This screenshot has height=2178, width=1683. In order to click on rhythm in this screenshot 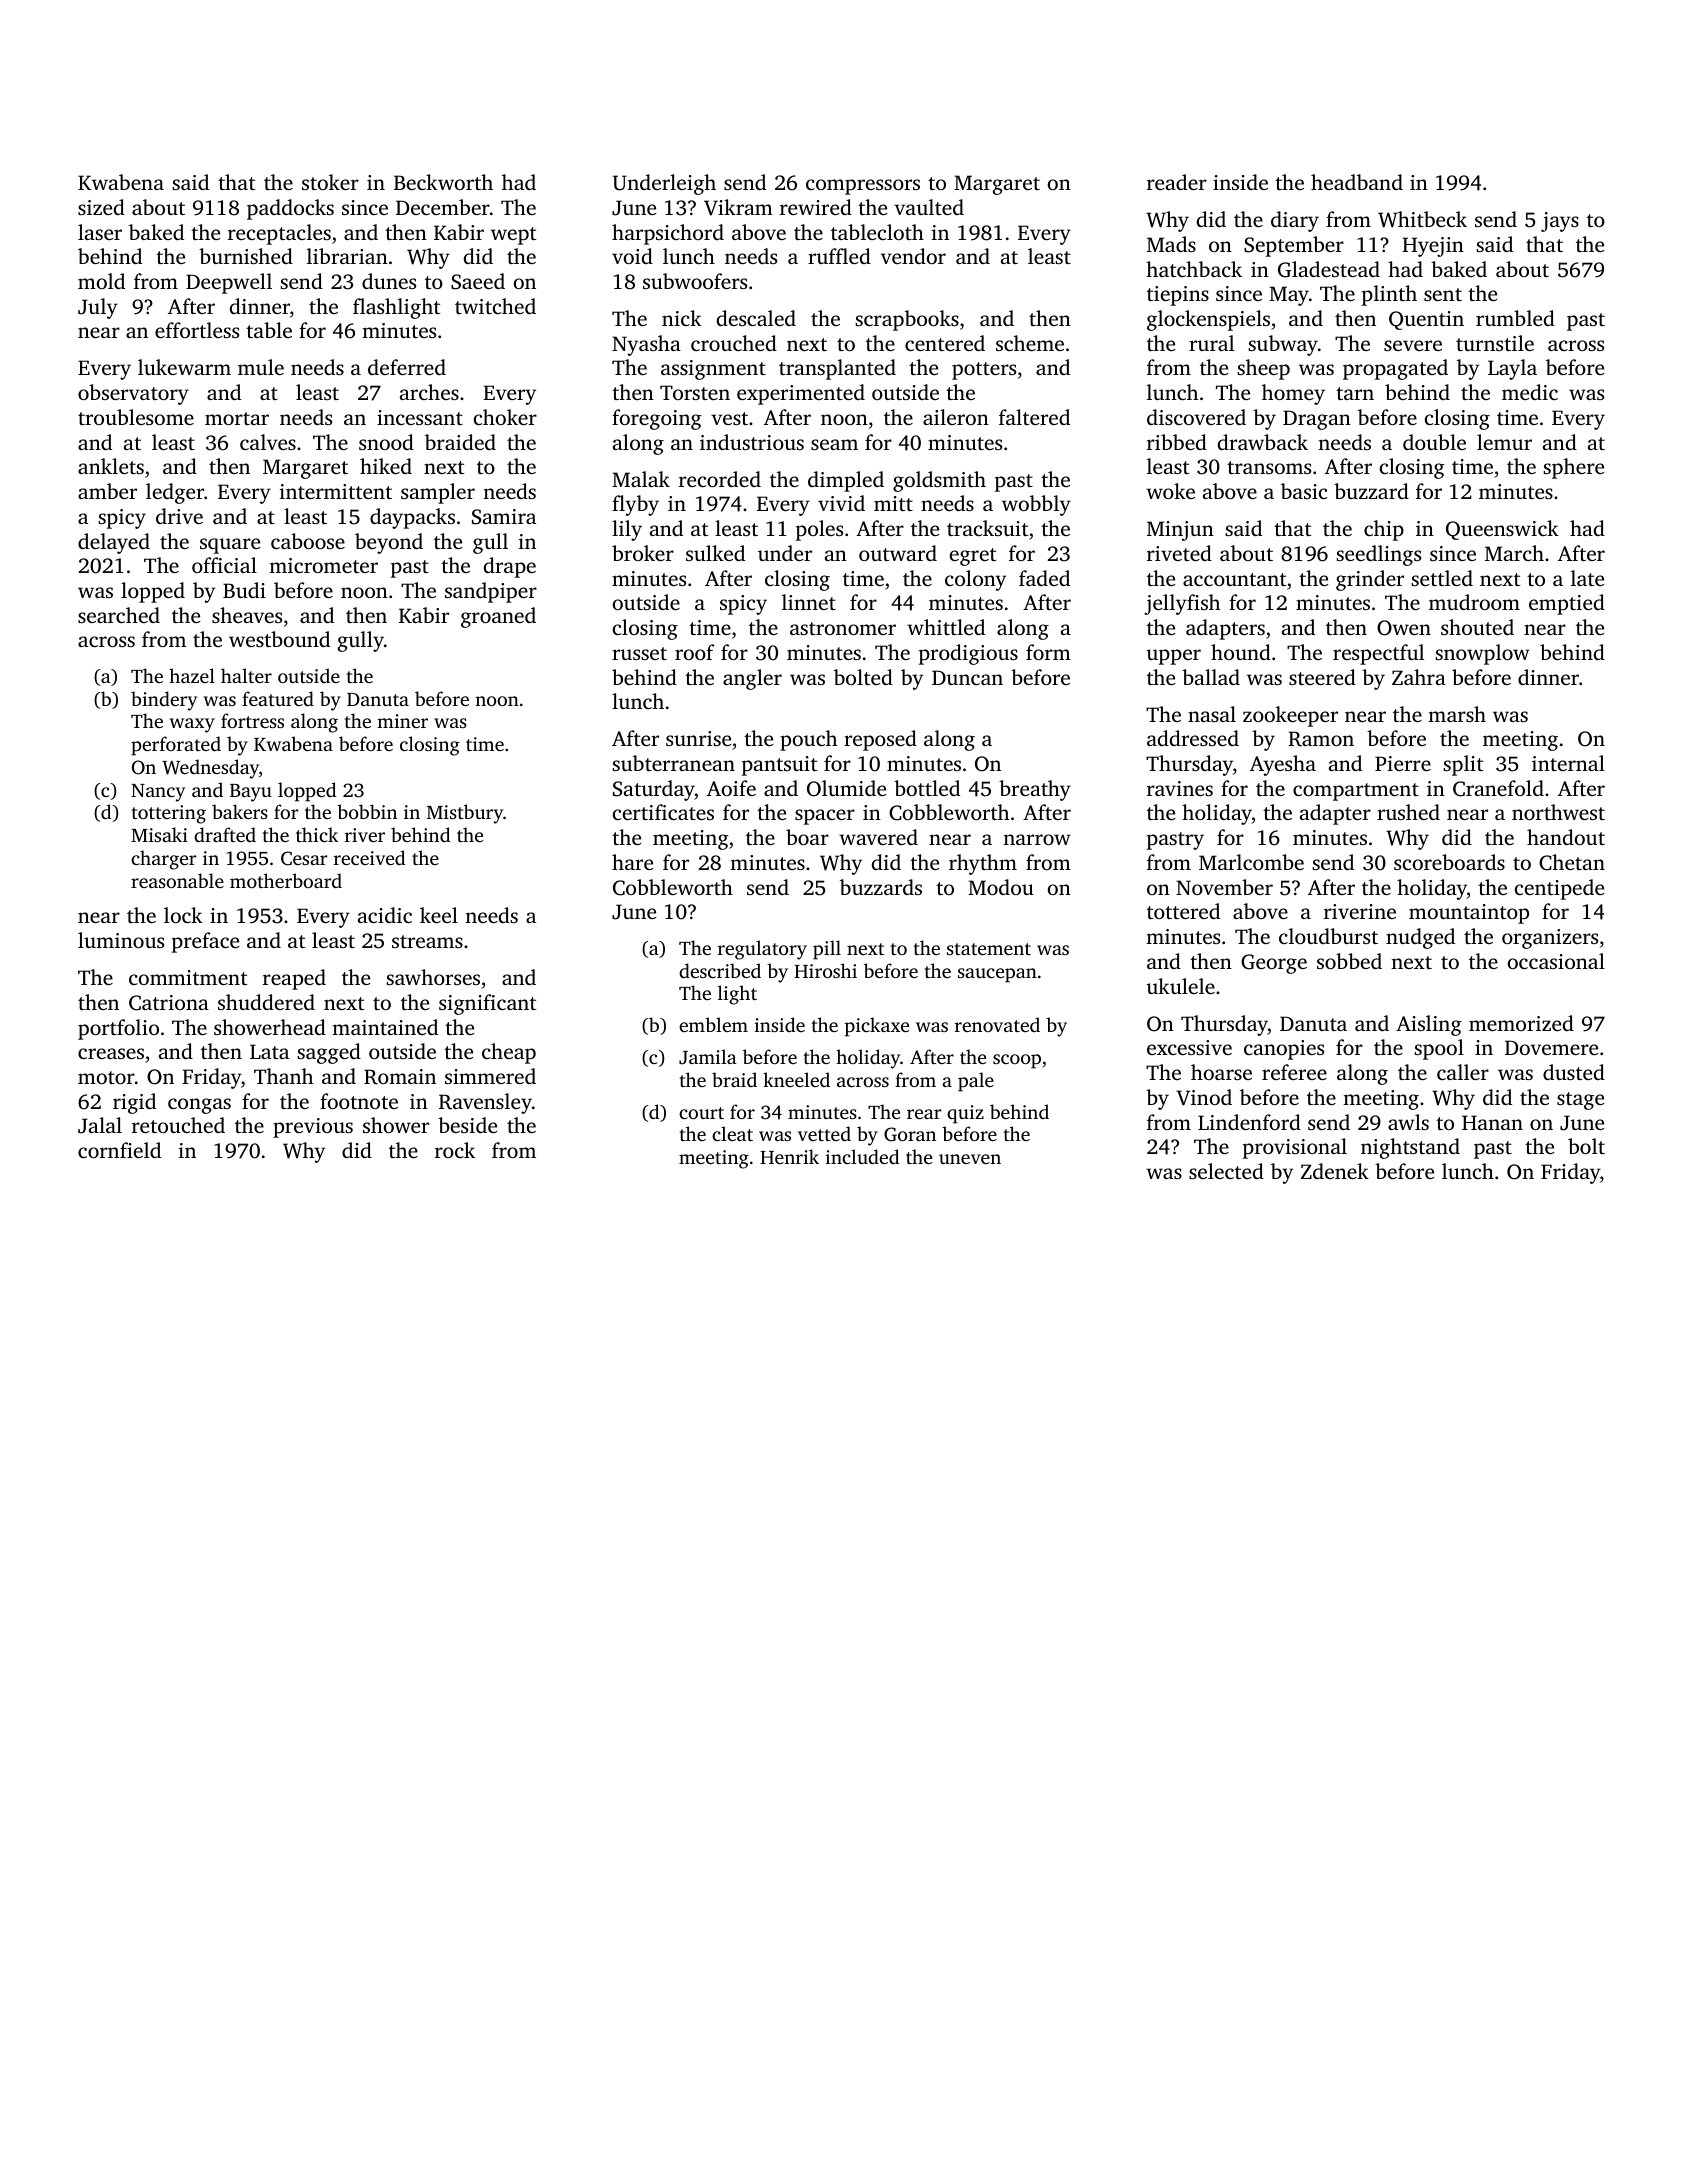, I will do `click(983, 864)`.
